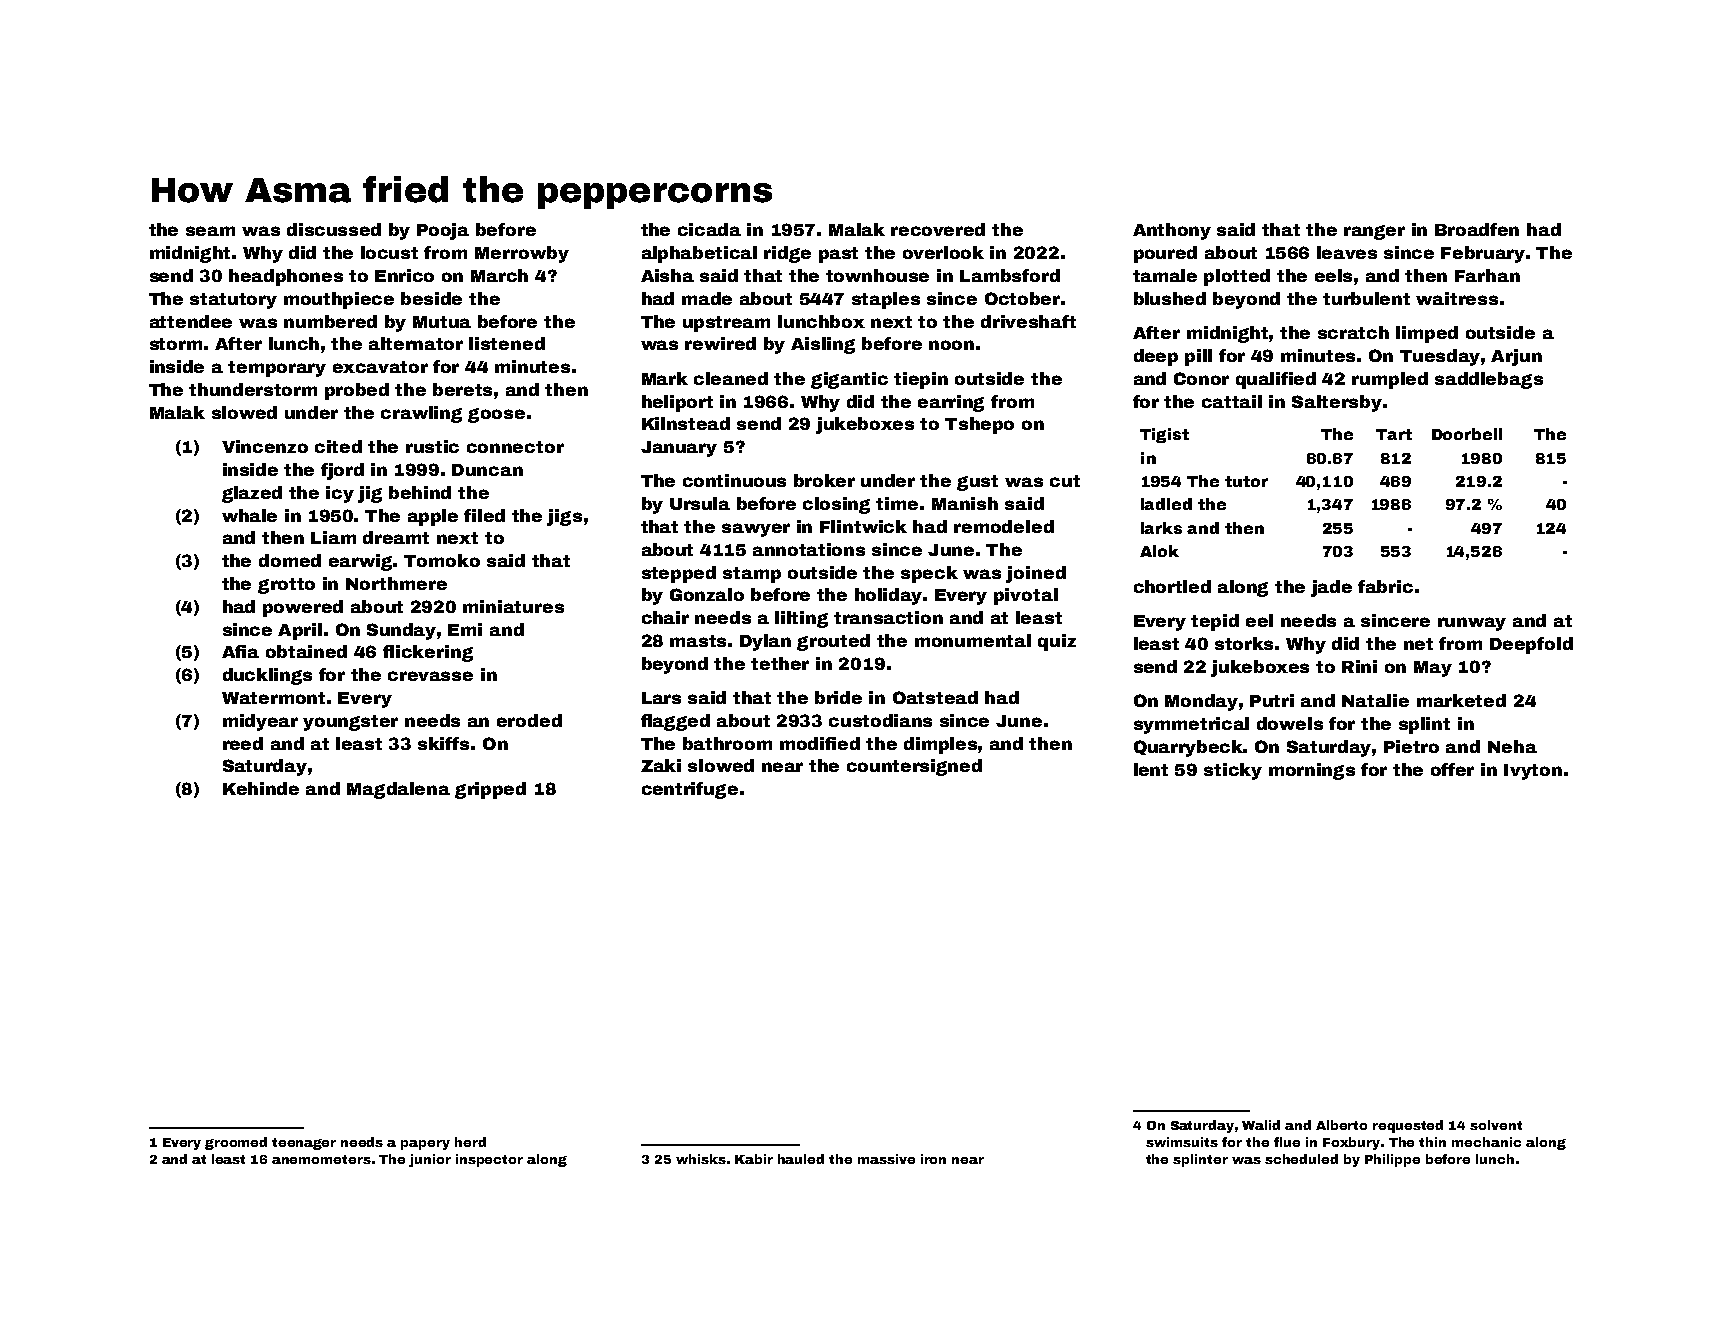  I want to click on Magdalena, so click(398, 790).
